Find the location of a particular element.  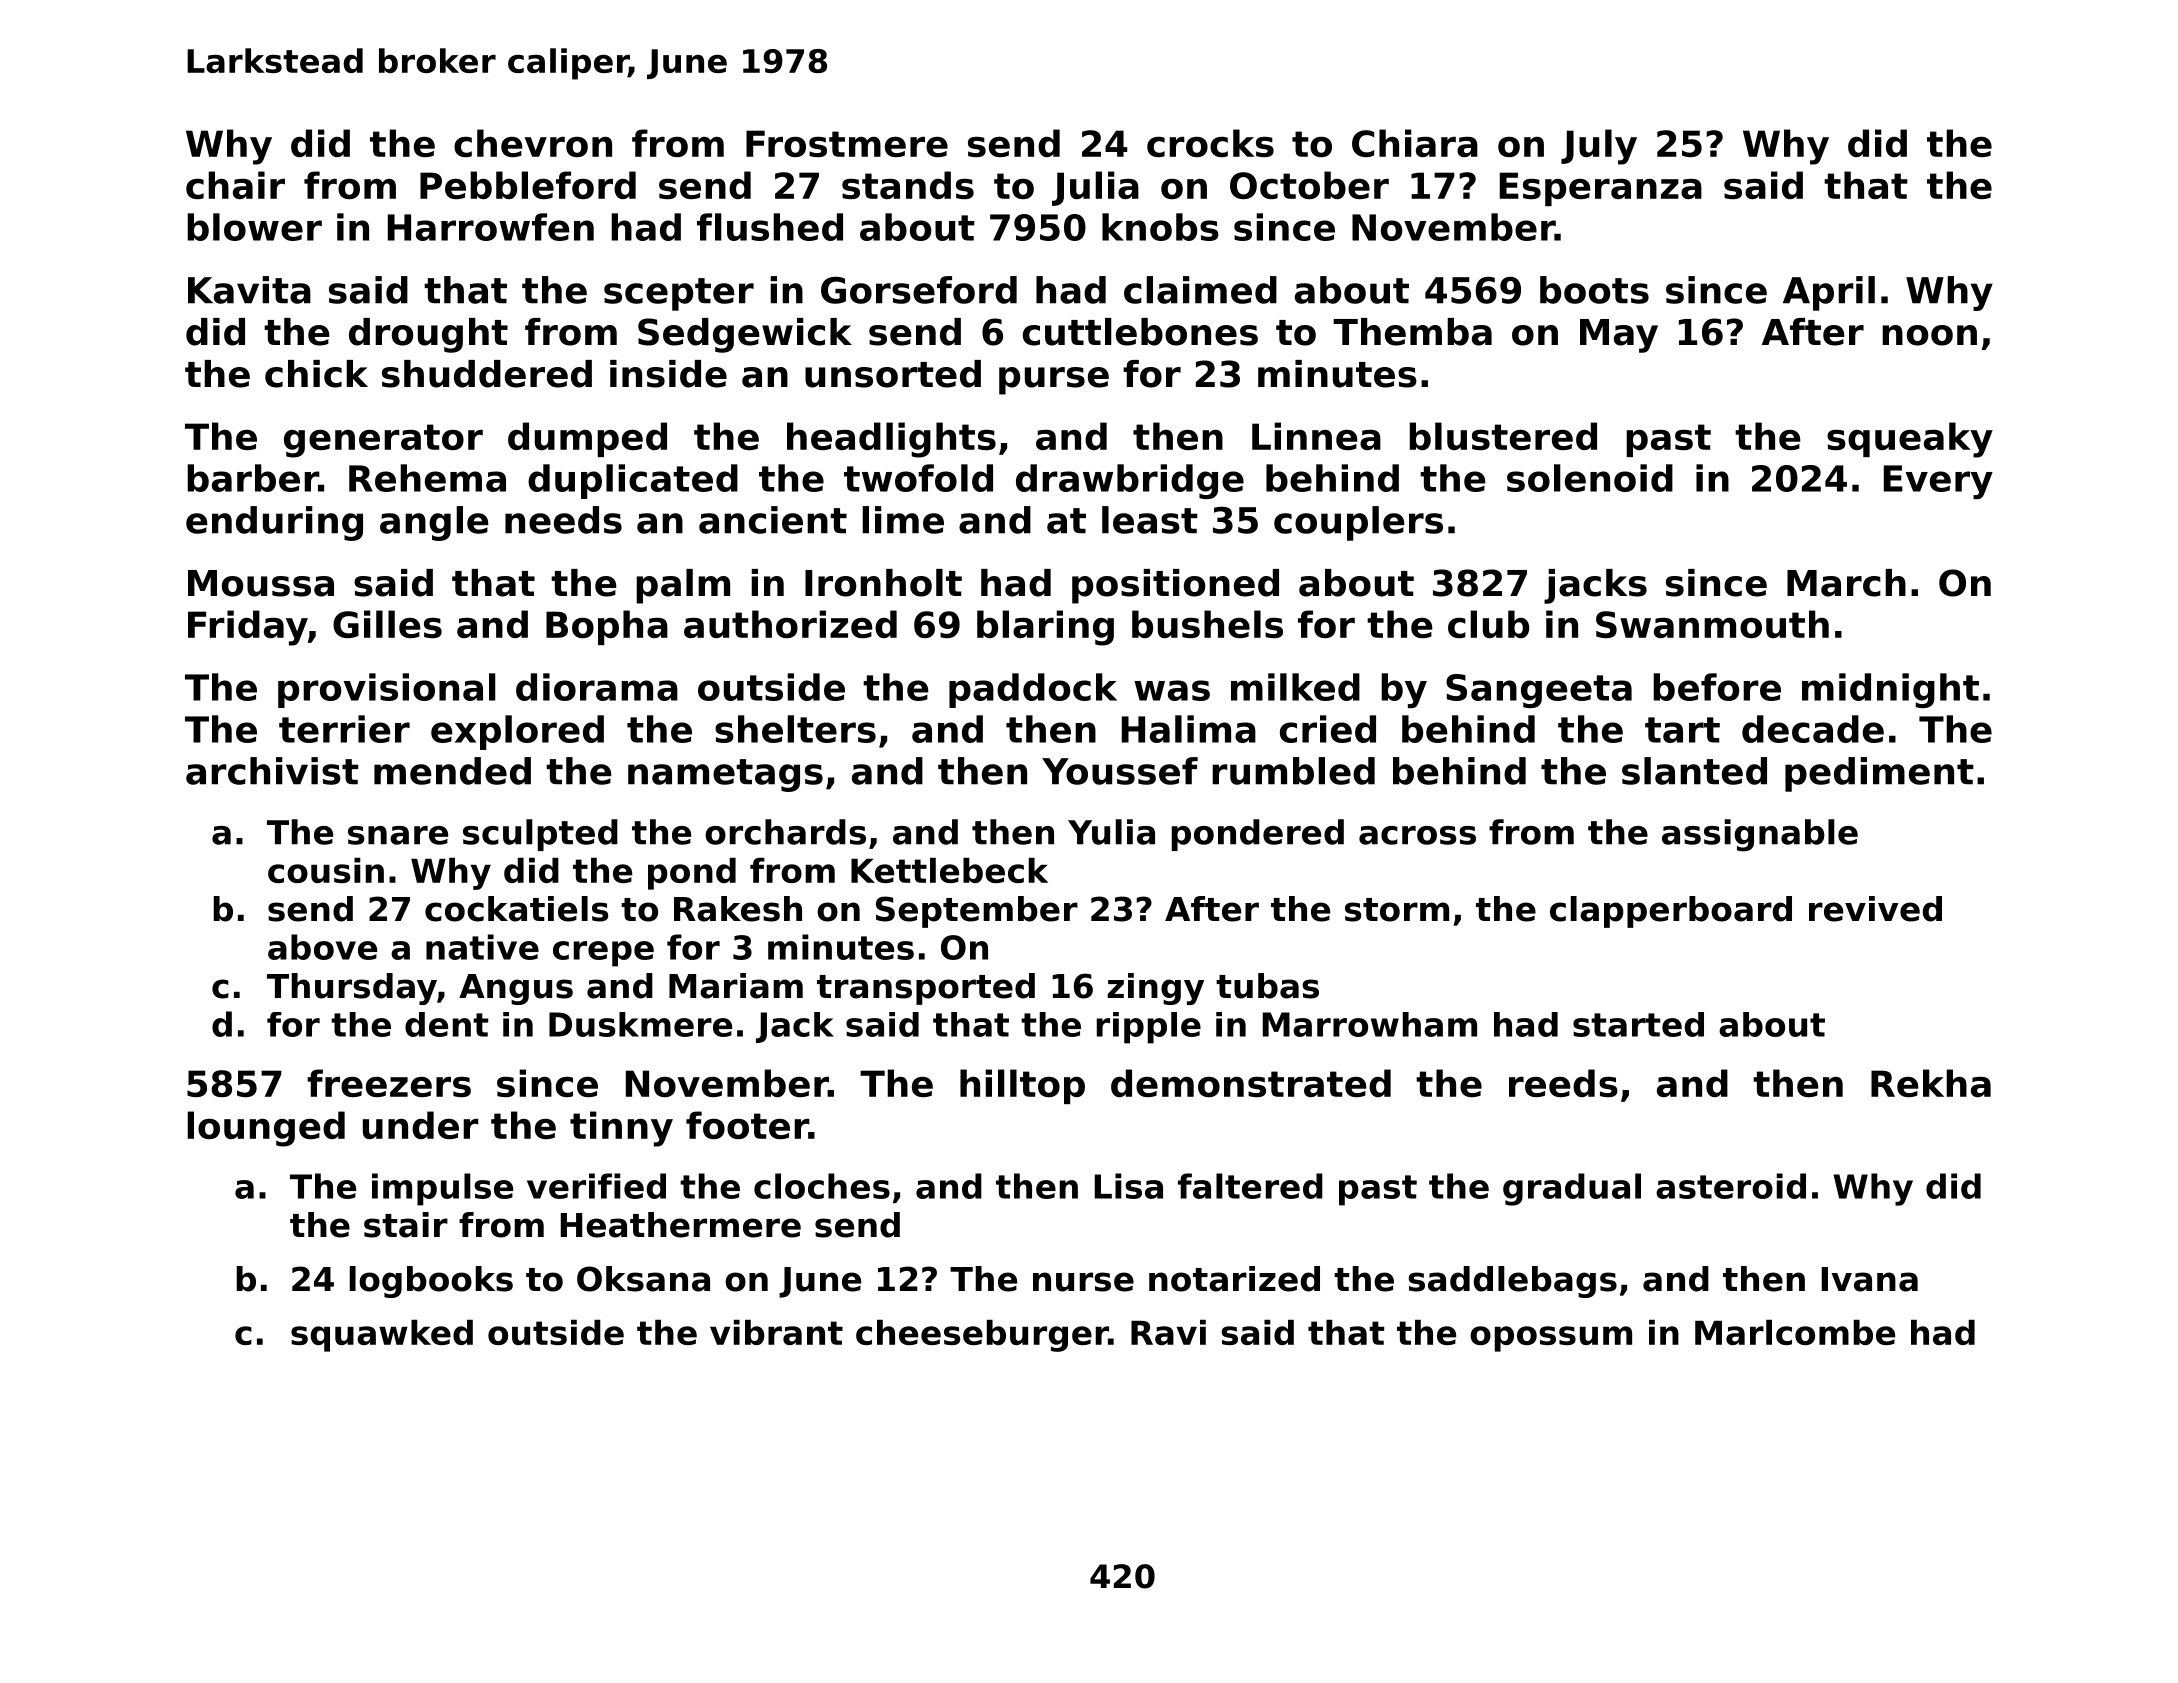

pediment is located at coordinates (1879, 774).
